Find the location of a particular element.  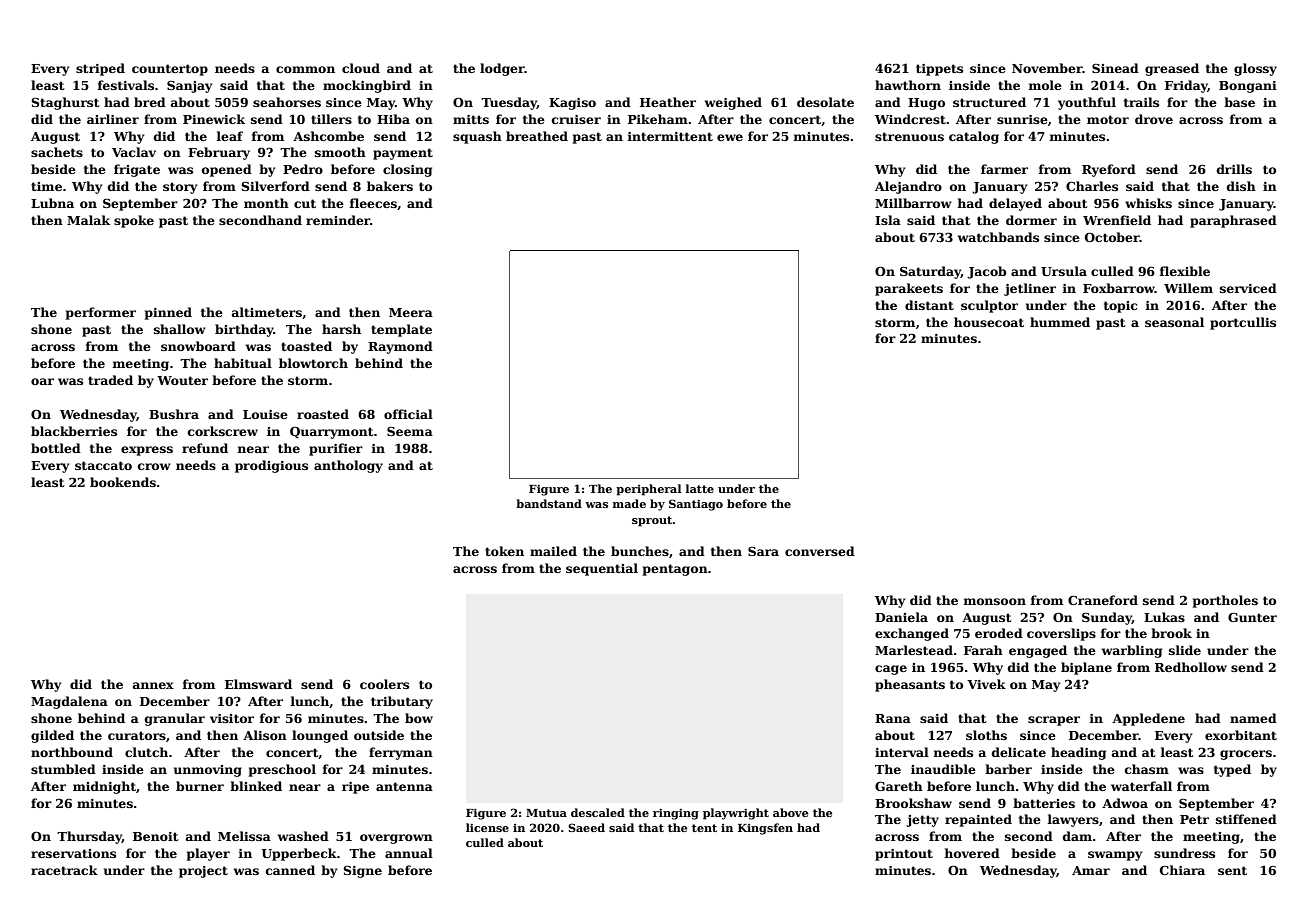

traded is located at coordinates (110, 380).
